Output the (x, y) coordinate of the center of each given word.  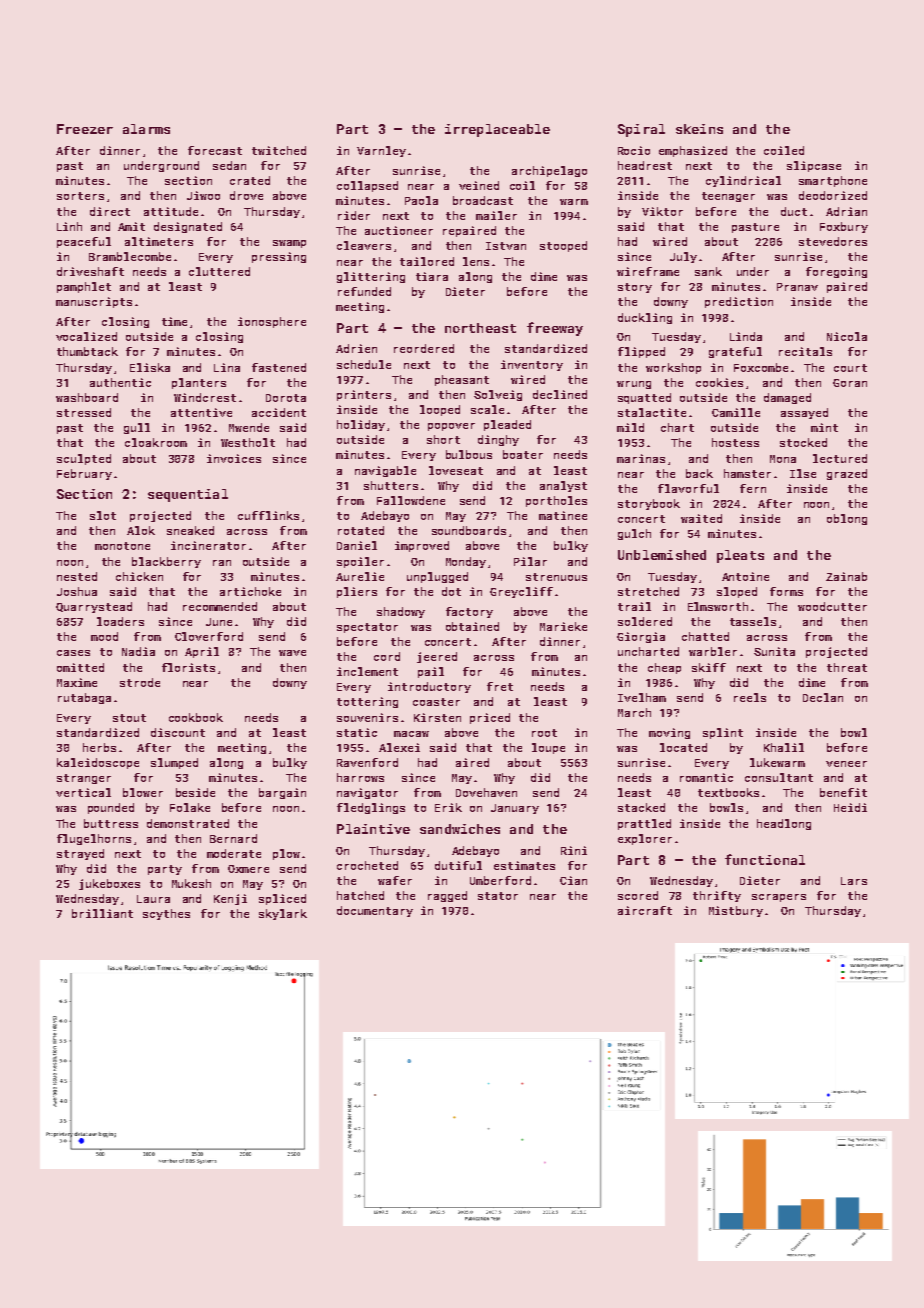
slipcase (814, 166)
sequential (188, 495)
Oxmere (248, 869)
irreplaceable (497, 130)
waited (701, 518)
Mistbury (736, 911)
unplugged (437, 577)
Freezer (85, 129)
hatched (360, 895)
